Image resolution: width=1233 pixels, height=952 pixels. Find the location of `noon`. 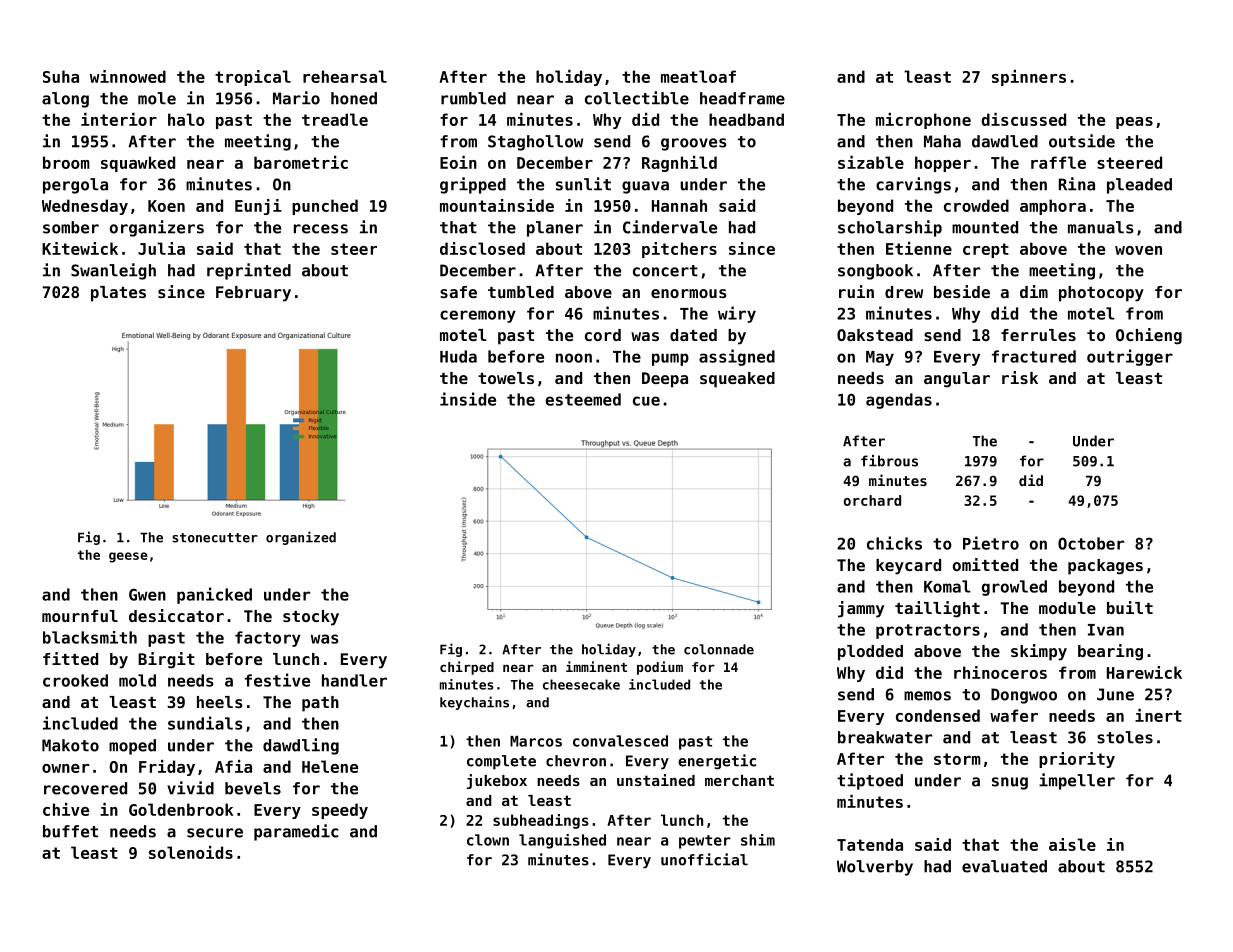

noon is located at coordinates (574, 358).
